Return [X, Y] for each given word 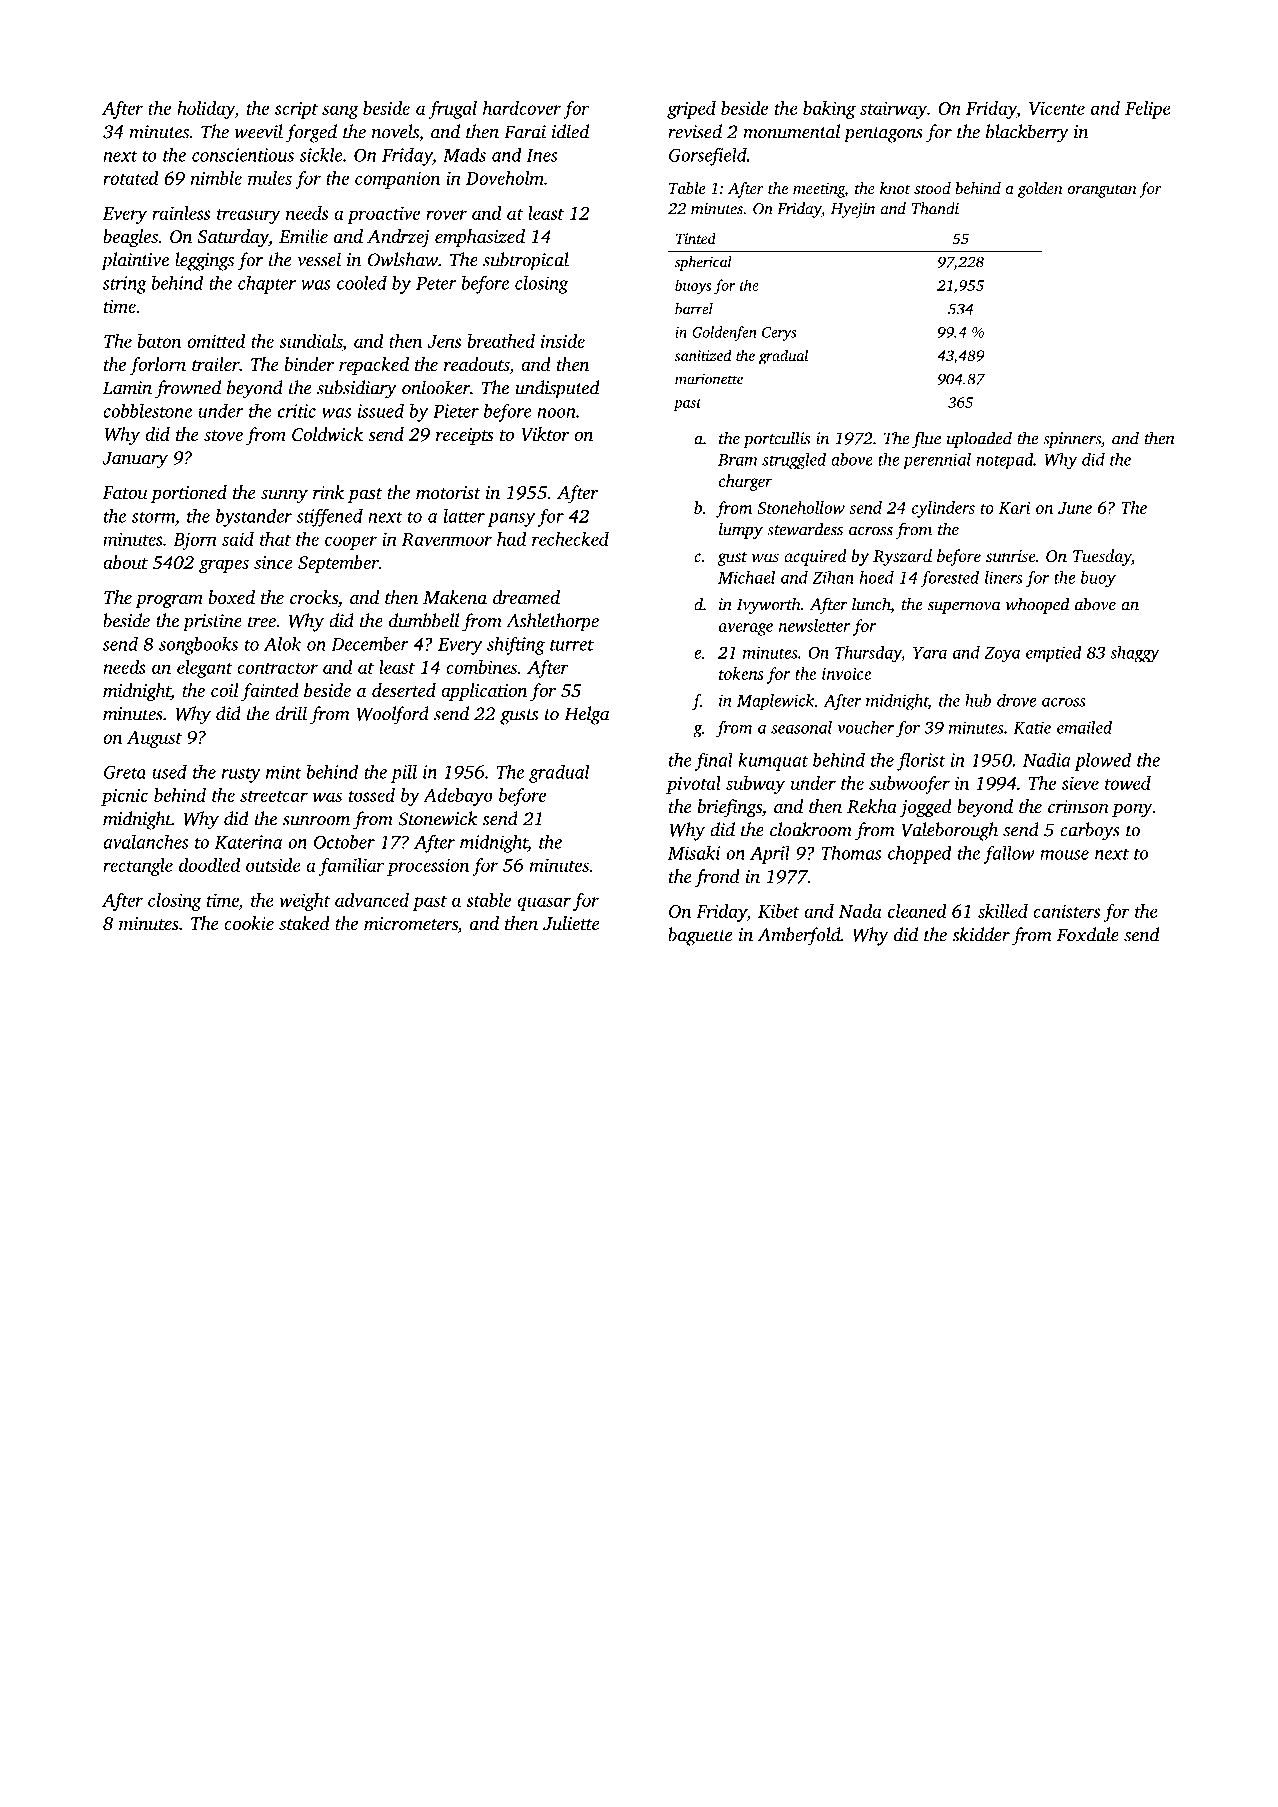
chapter [267, 285]
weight [305, 902]
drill [291, 713]
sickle [321, 154]
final [714, 761]
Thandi [935, 208]
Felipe [1147, 110]
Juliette [571, 923]
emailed [1084, 727]
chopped [920, 855]
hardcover [522, 108]
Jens [444, 341]
